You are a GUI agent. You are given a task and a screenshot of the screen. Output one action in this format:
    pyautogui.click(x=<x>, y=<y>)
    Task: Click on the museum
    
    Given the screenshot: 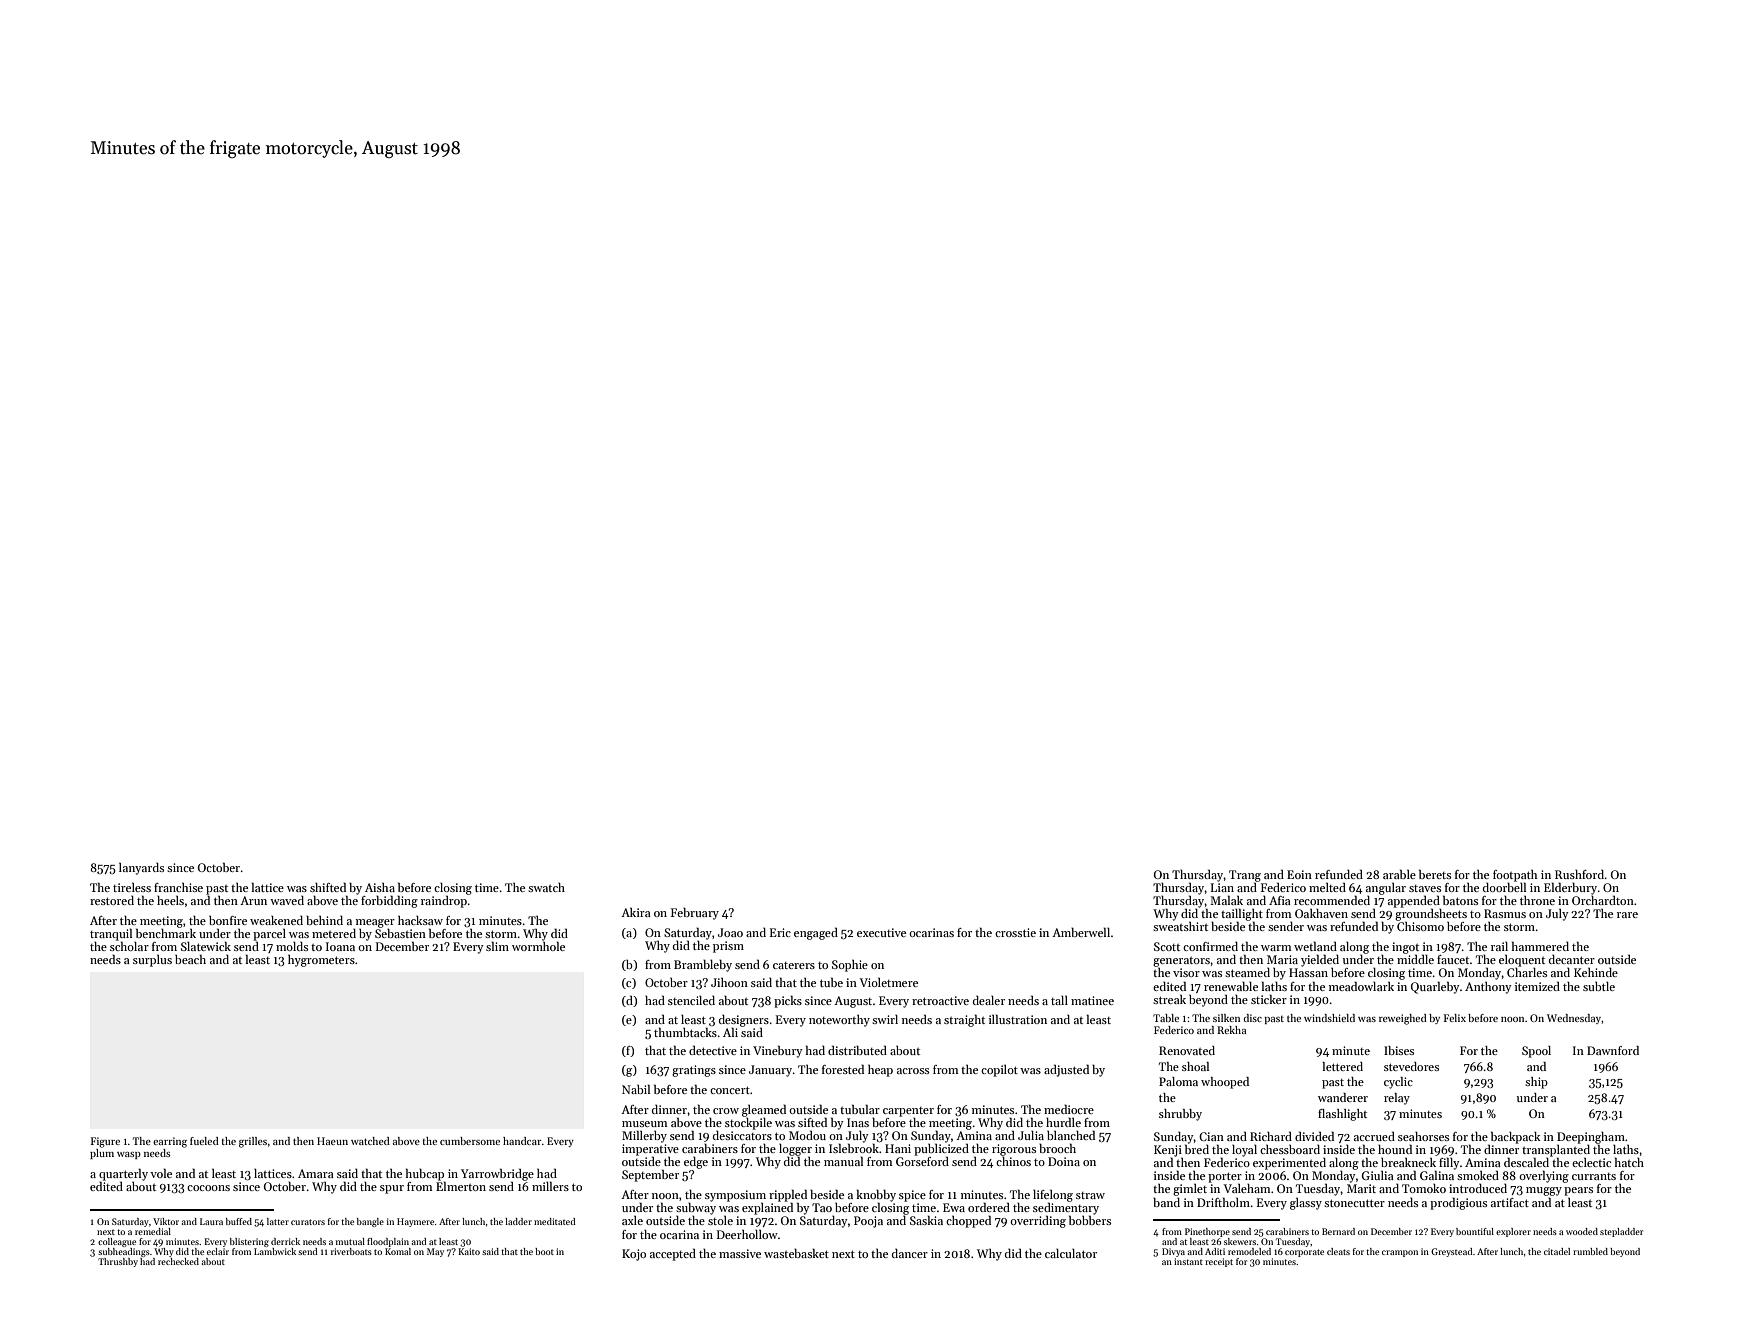 What is the action you would take?
    pyautogui.click(x=645, y=1124)
